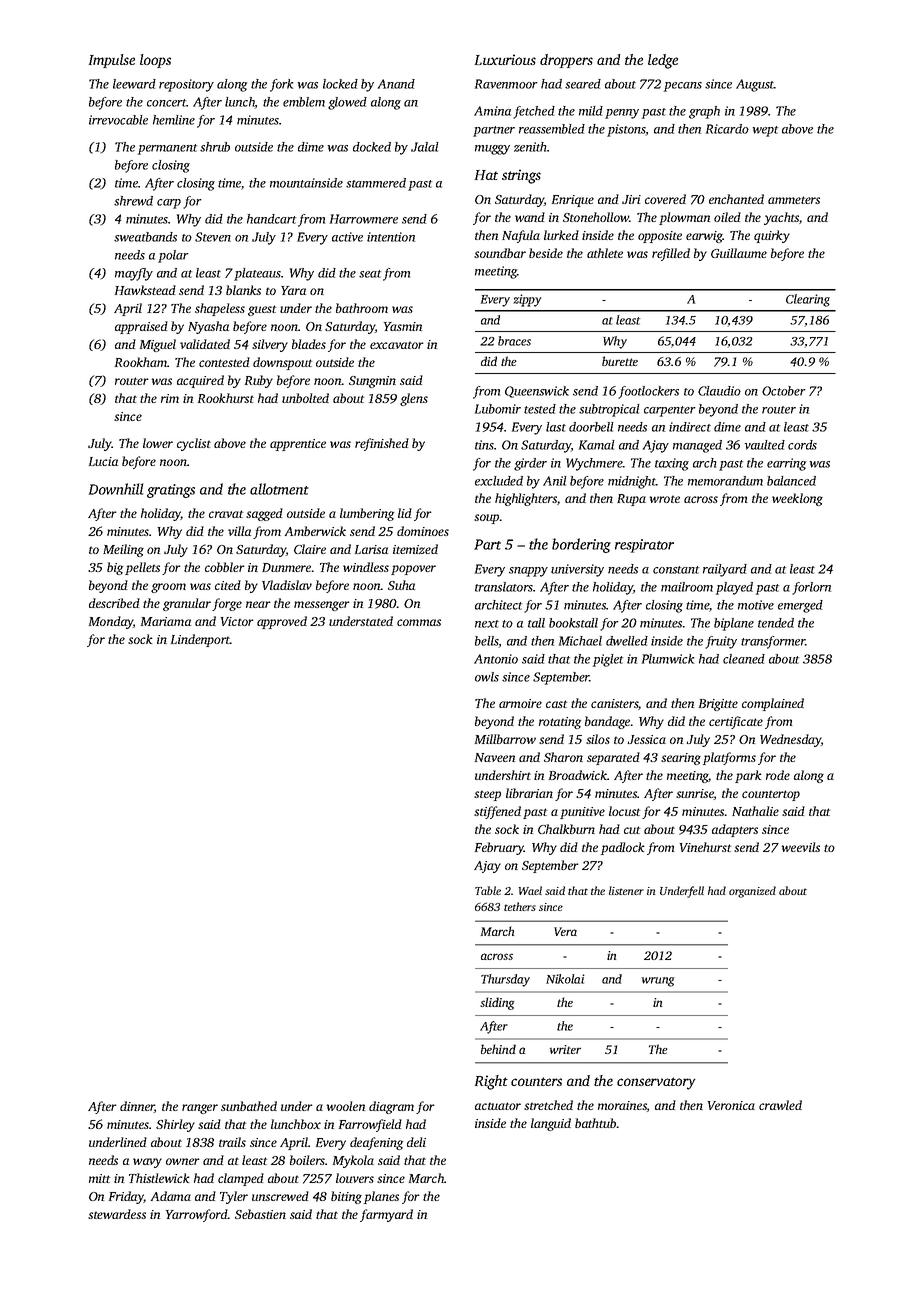  Describe the element at coordinates (215, 147) in the screenshot. I see `shrub` at that location.
